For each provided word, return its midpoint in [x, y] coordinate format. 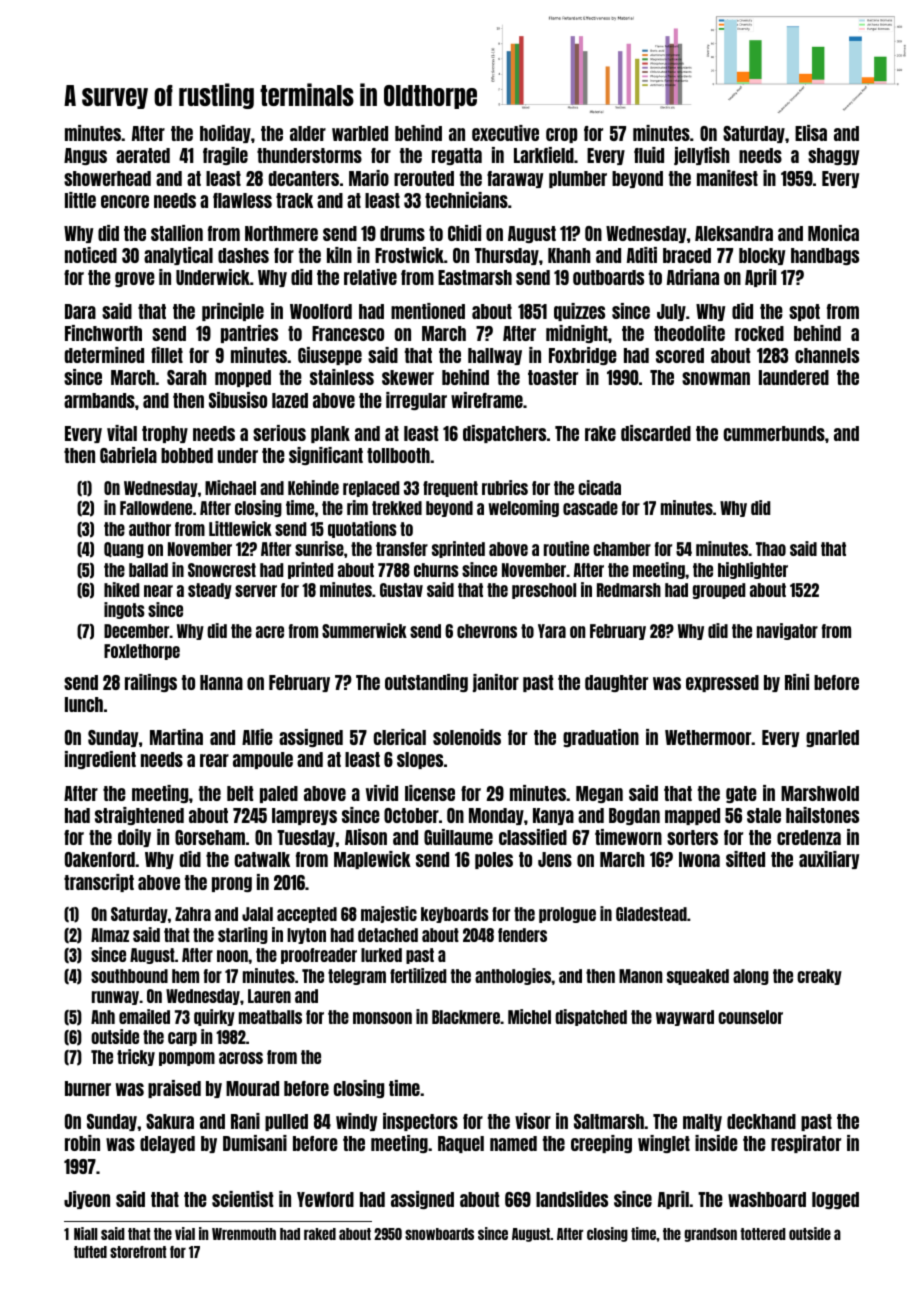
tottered [763, 1234]
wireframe [487, 400]
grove [135, 279]
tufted [90, 1252]
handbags [825, 256]
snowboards [439, 1234]
